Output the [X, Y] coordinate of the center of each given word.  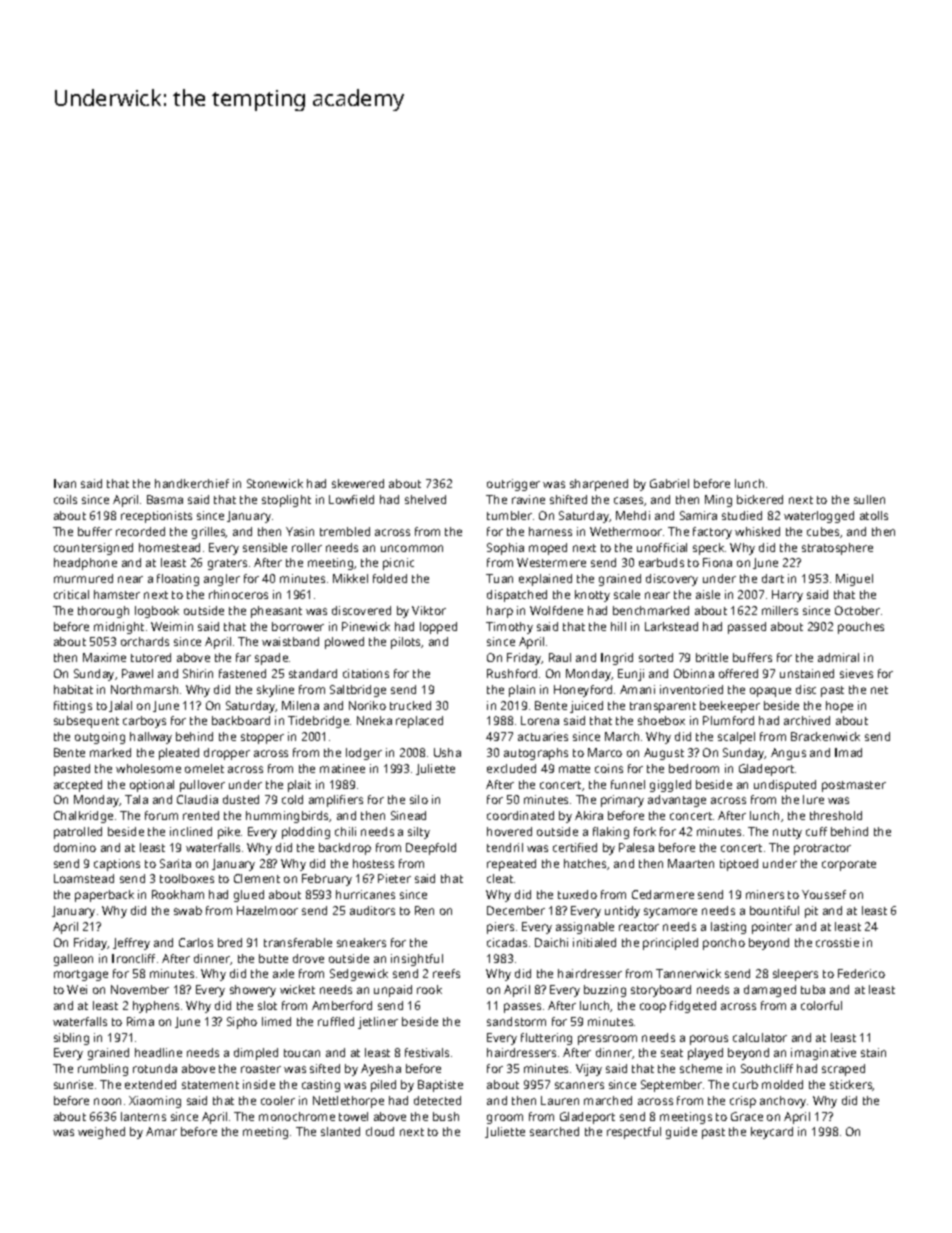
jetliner [378, 1023]
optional [152, 786]
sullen [869, 499]
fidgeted [693, 1007]
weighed [101, 1133]
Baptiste [440, 1086]
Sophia [505, 549]
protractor [822, 849]
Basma [165, 499]
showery [253, 991]
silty [419, 833]
